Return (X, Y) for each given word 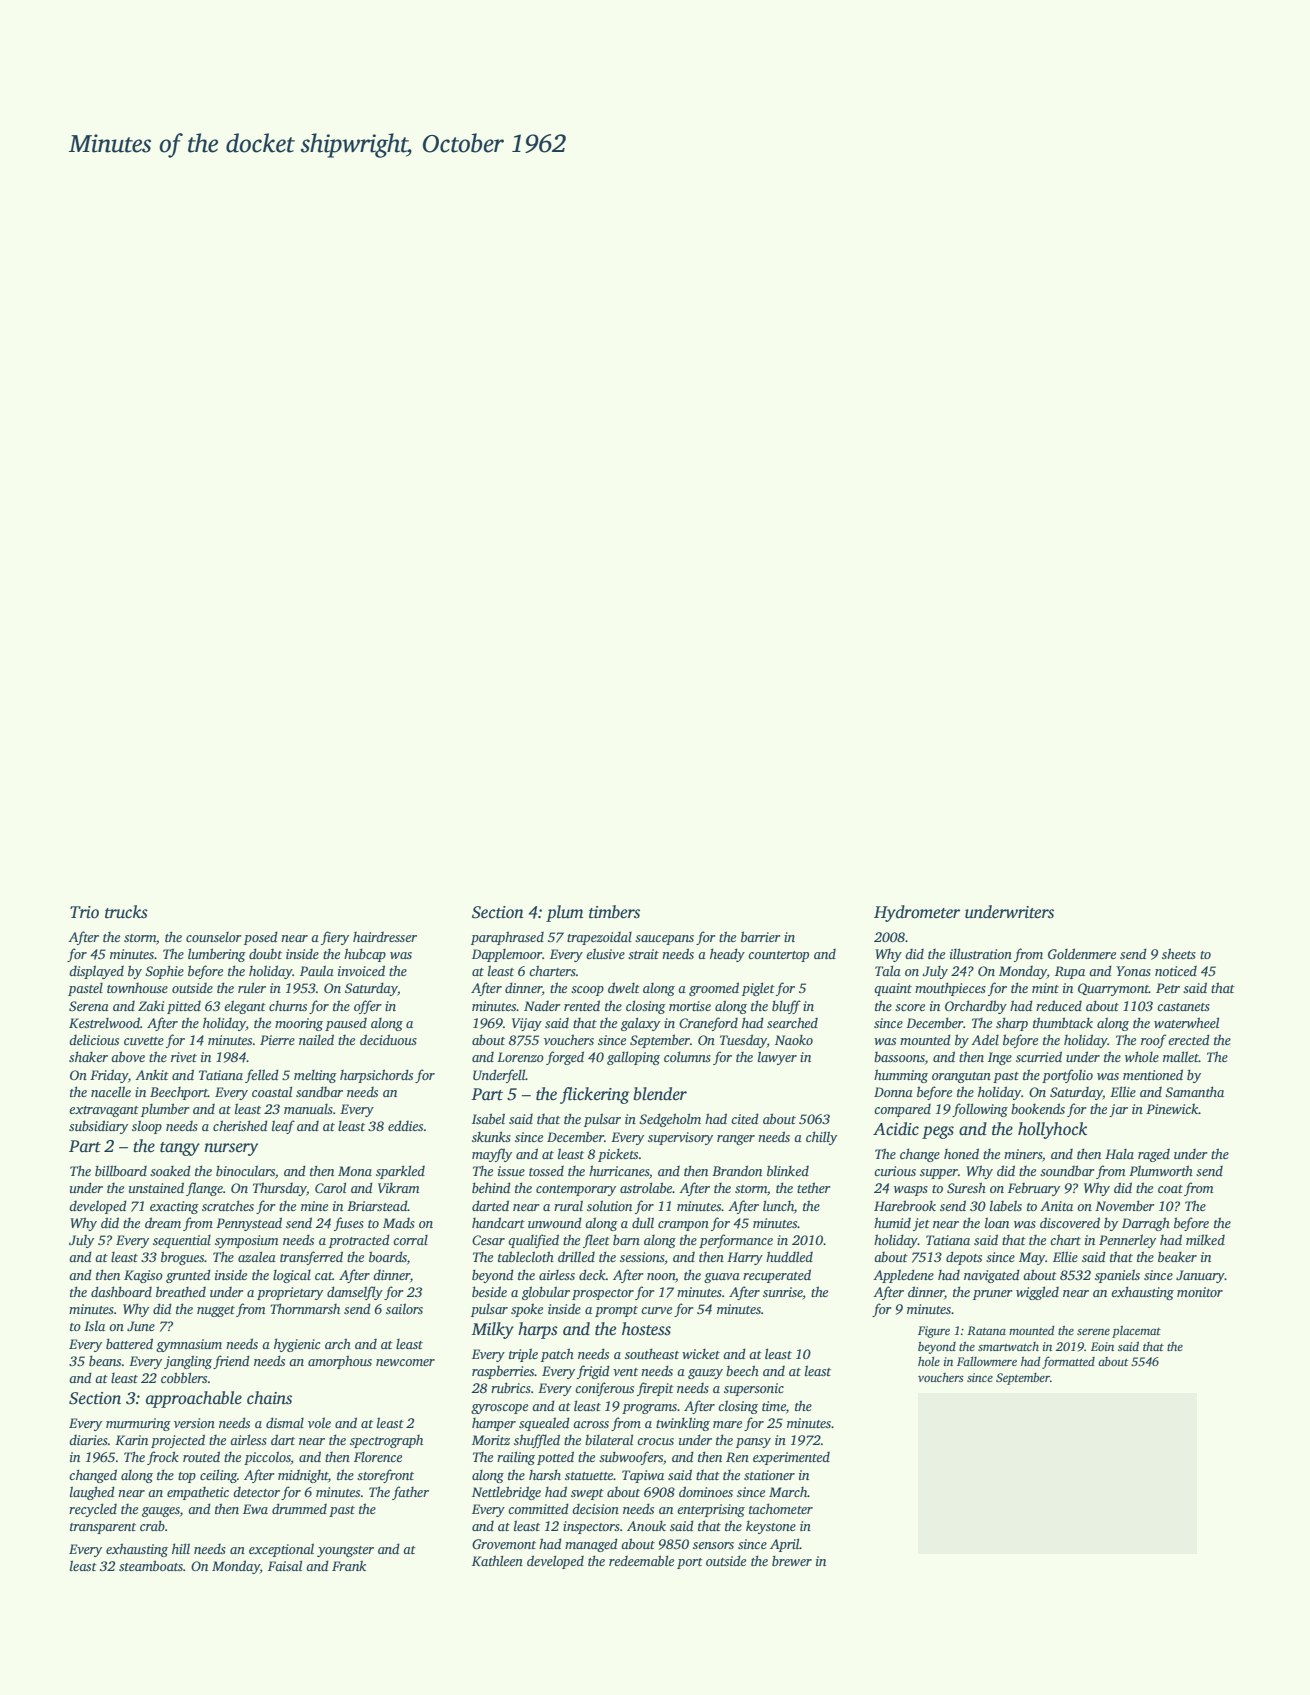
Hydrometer (917, 913)
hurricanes (619, 1170)
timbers (614, 912)
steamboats (151, 1565)
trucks (126, 912)
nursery (231, 1149)
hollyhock (1052, 1130)
